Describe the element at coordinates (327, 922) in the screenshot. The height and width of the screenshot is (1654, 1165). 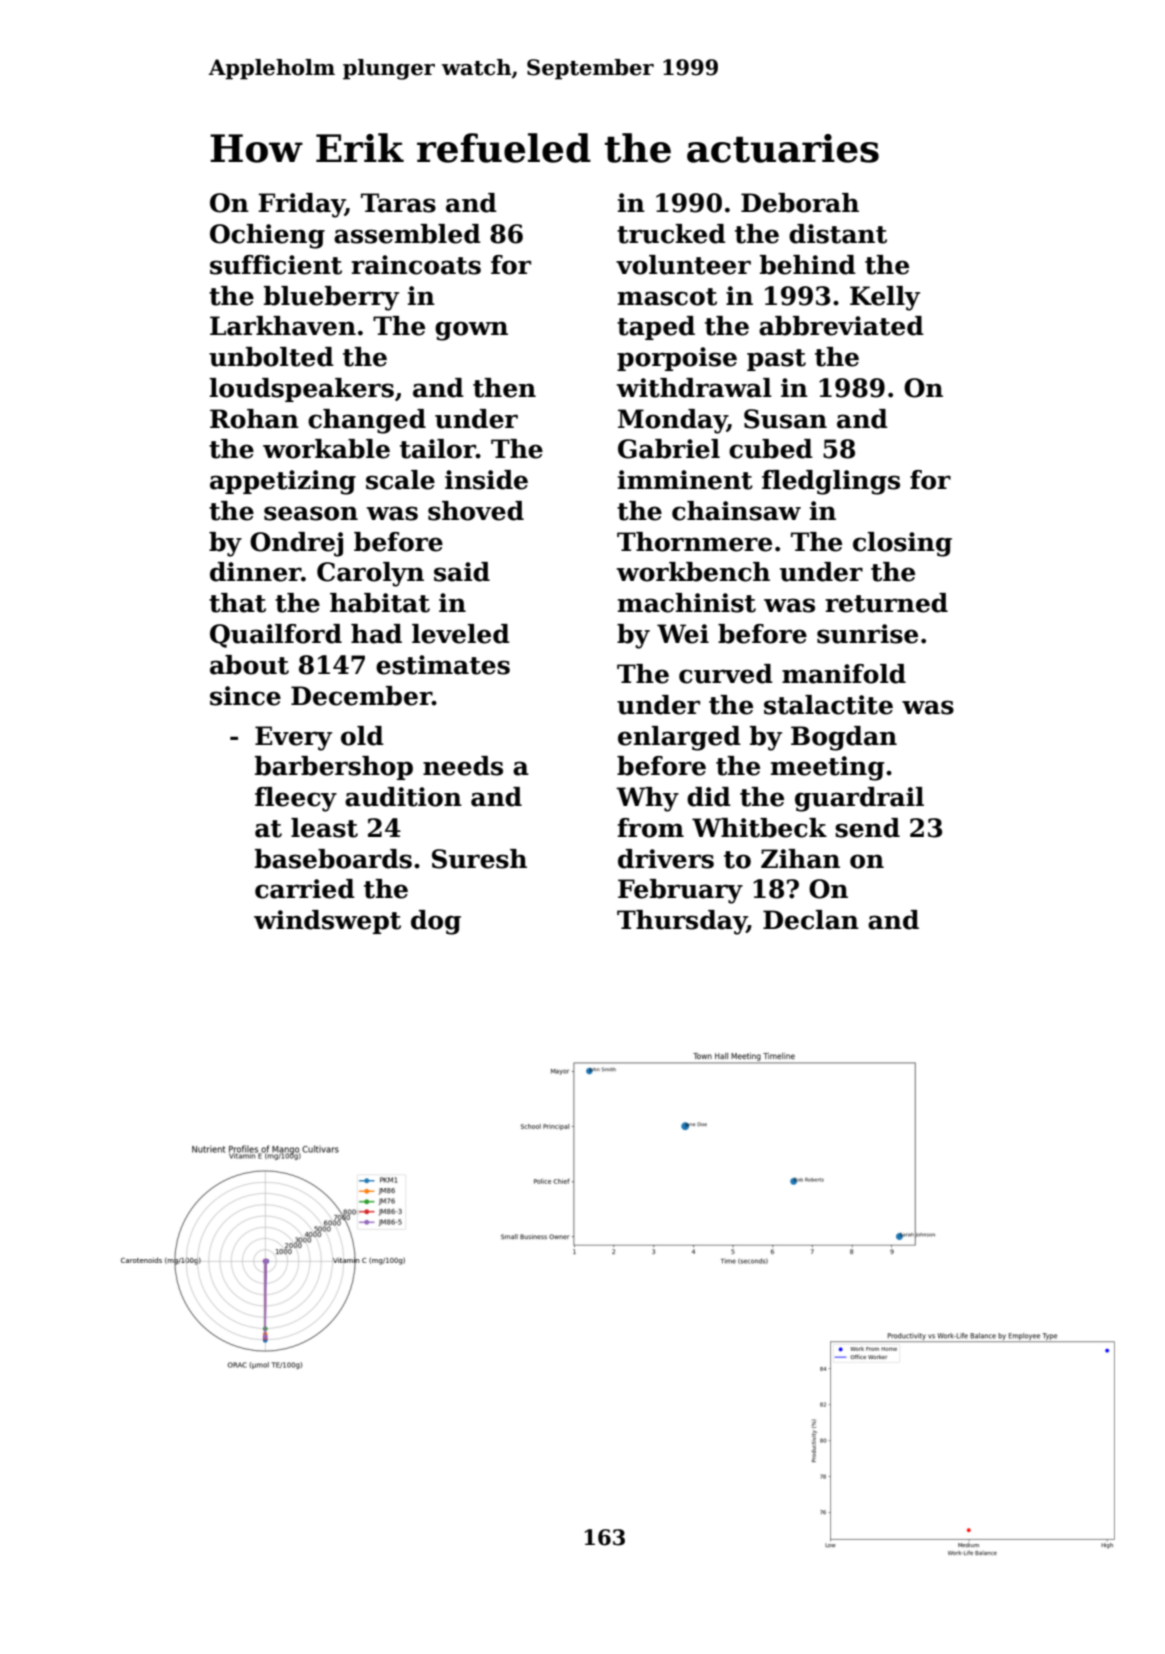
I see `windswept` at that location.
